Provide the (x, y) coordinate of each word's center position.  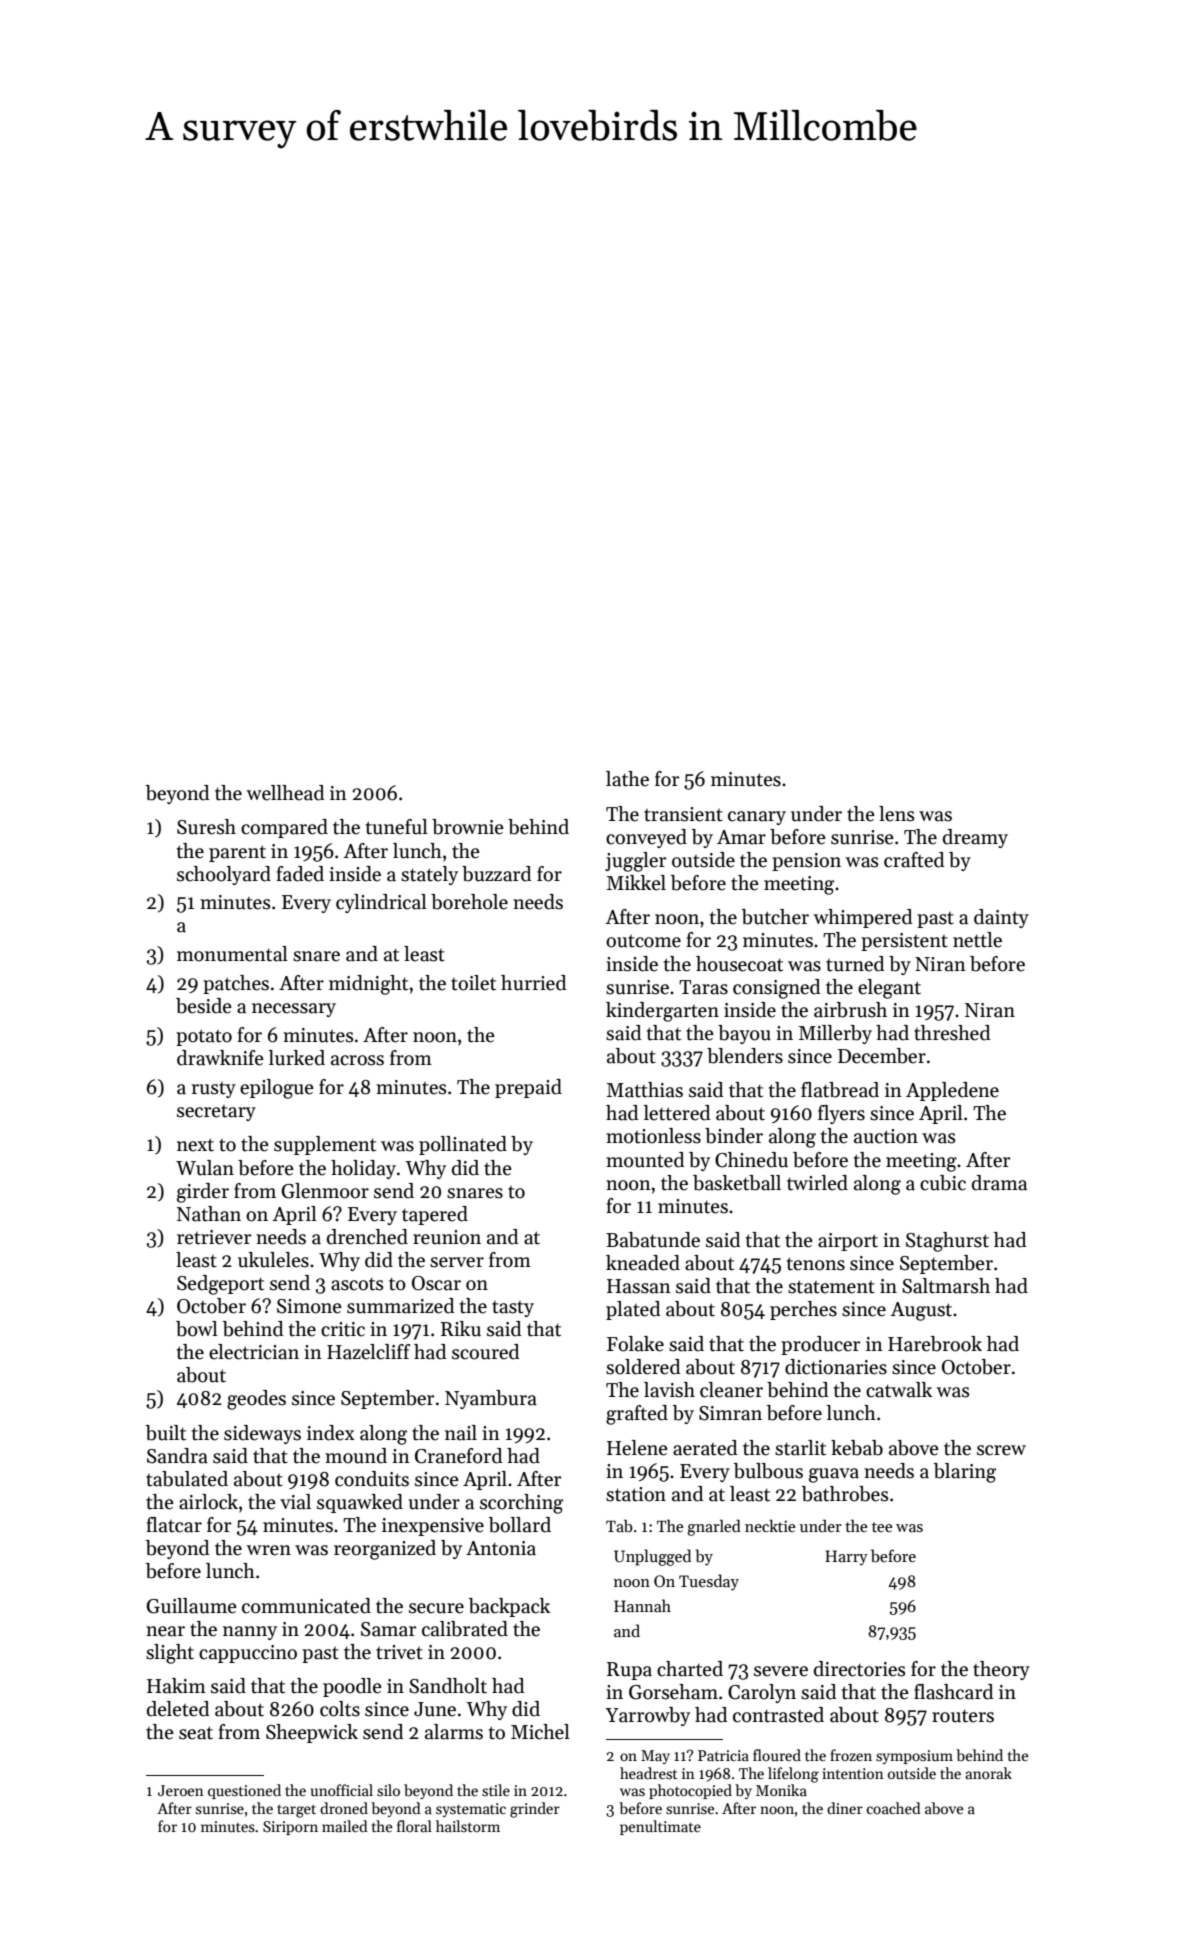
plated (633, 1310)
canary (757, 818)
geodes (256, 1400)
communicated (306, 1606)
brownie (468, 827)
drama (999, 1183)
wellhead (285, 793)
